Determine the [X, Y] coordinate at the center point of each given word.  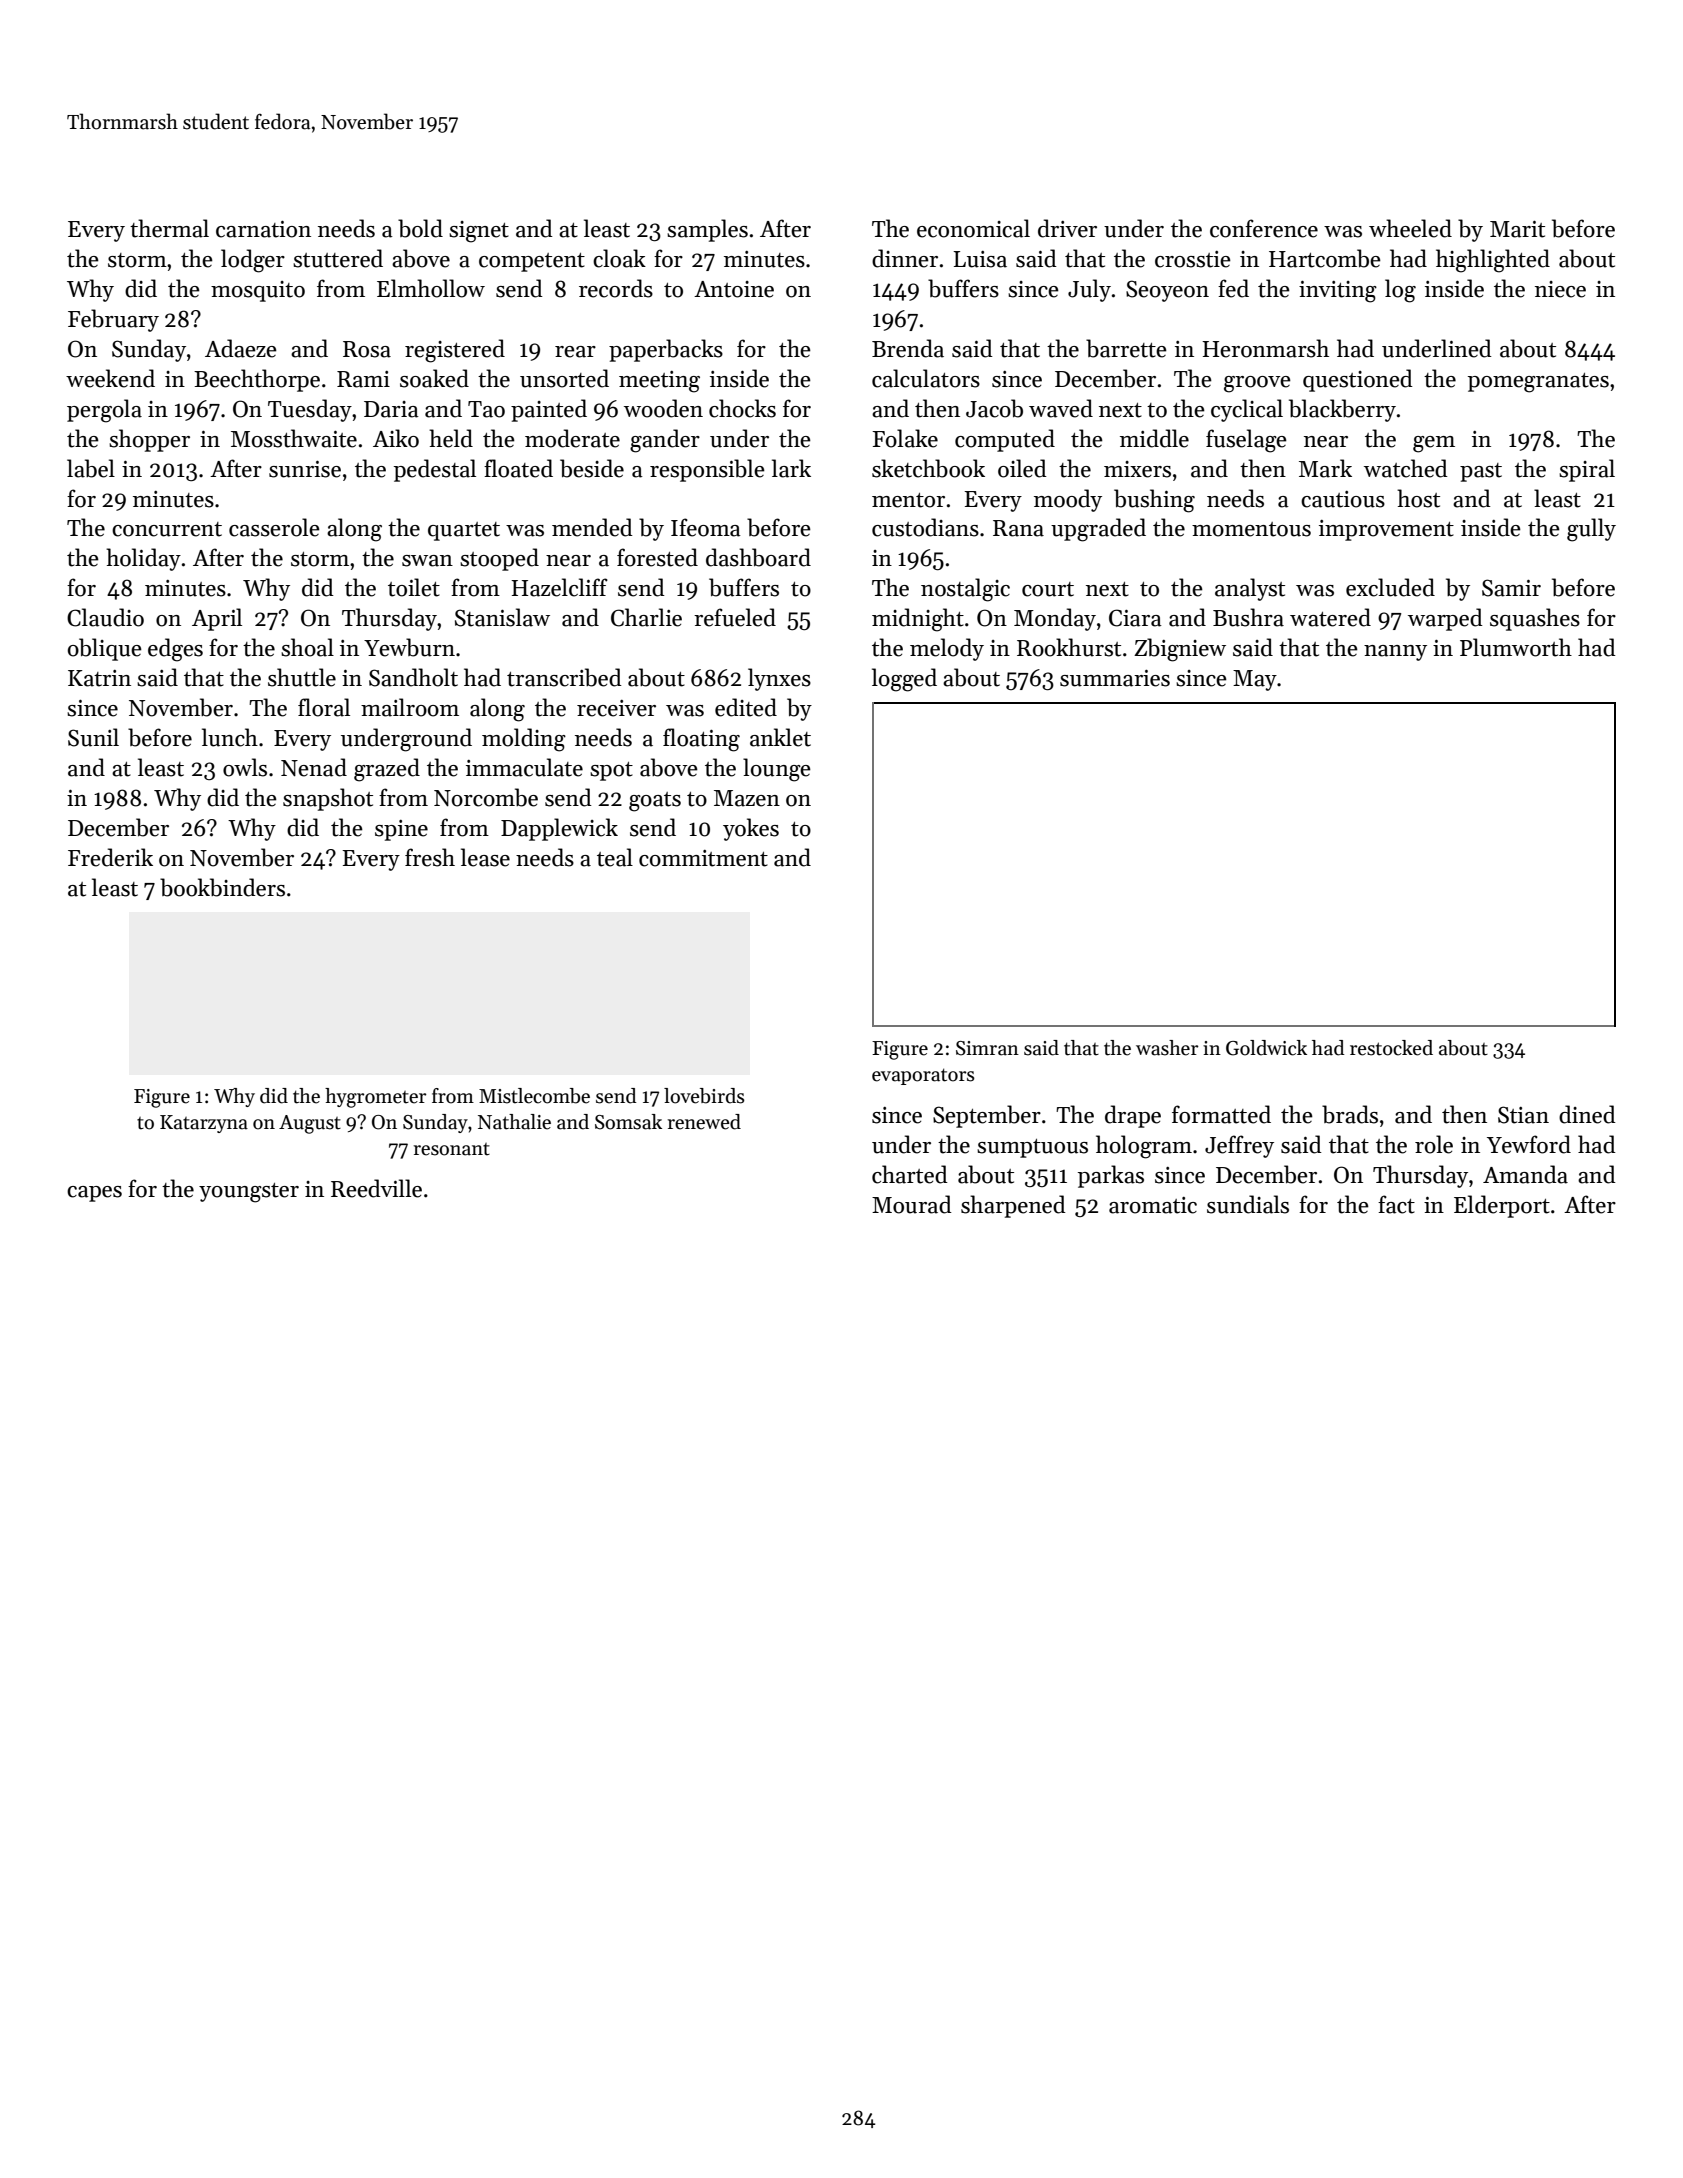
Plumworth [1516, 647]
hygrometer [376, 1098]
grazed [387, 770]
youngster [249, 1193]
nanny [1395, 653]
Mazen [747, 798]
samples [707, 230]
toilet [414, 587]
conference [1264, 228]
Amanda [1525, 1174]
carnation [263, 229]
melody [947, 649]
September [987, 1116]
